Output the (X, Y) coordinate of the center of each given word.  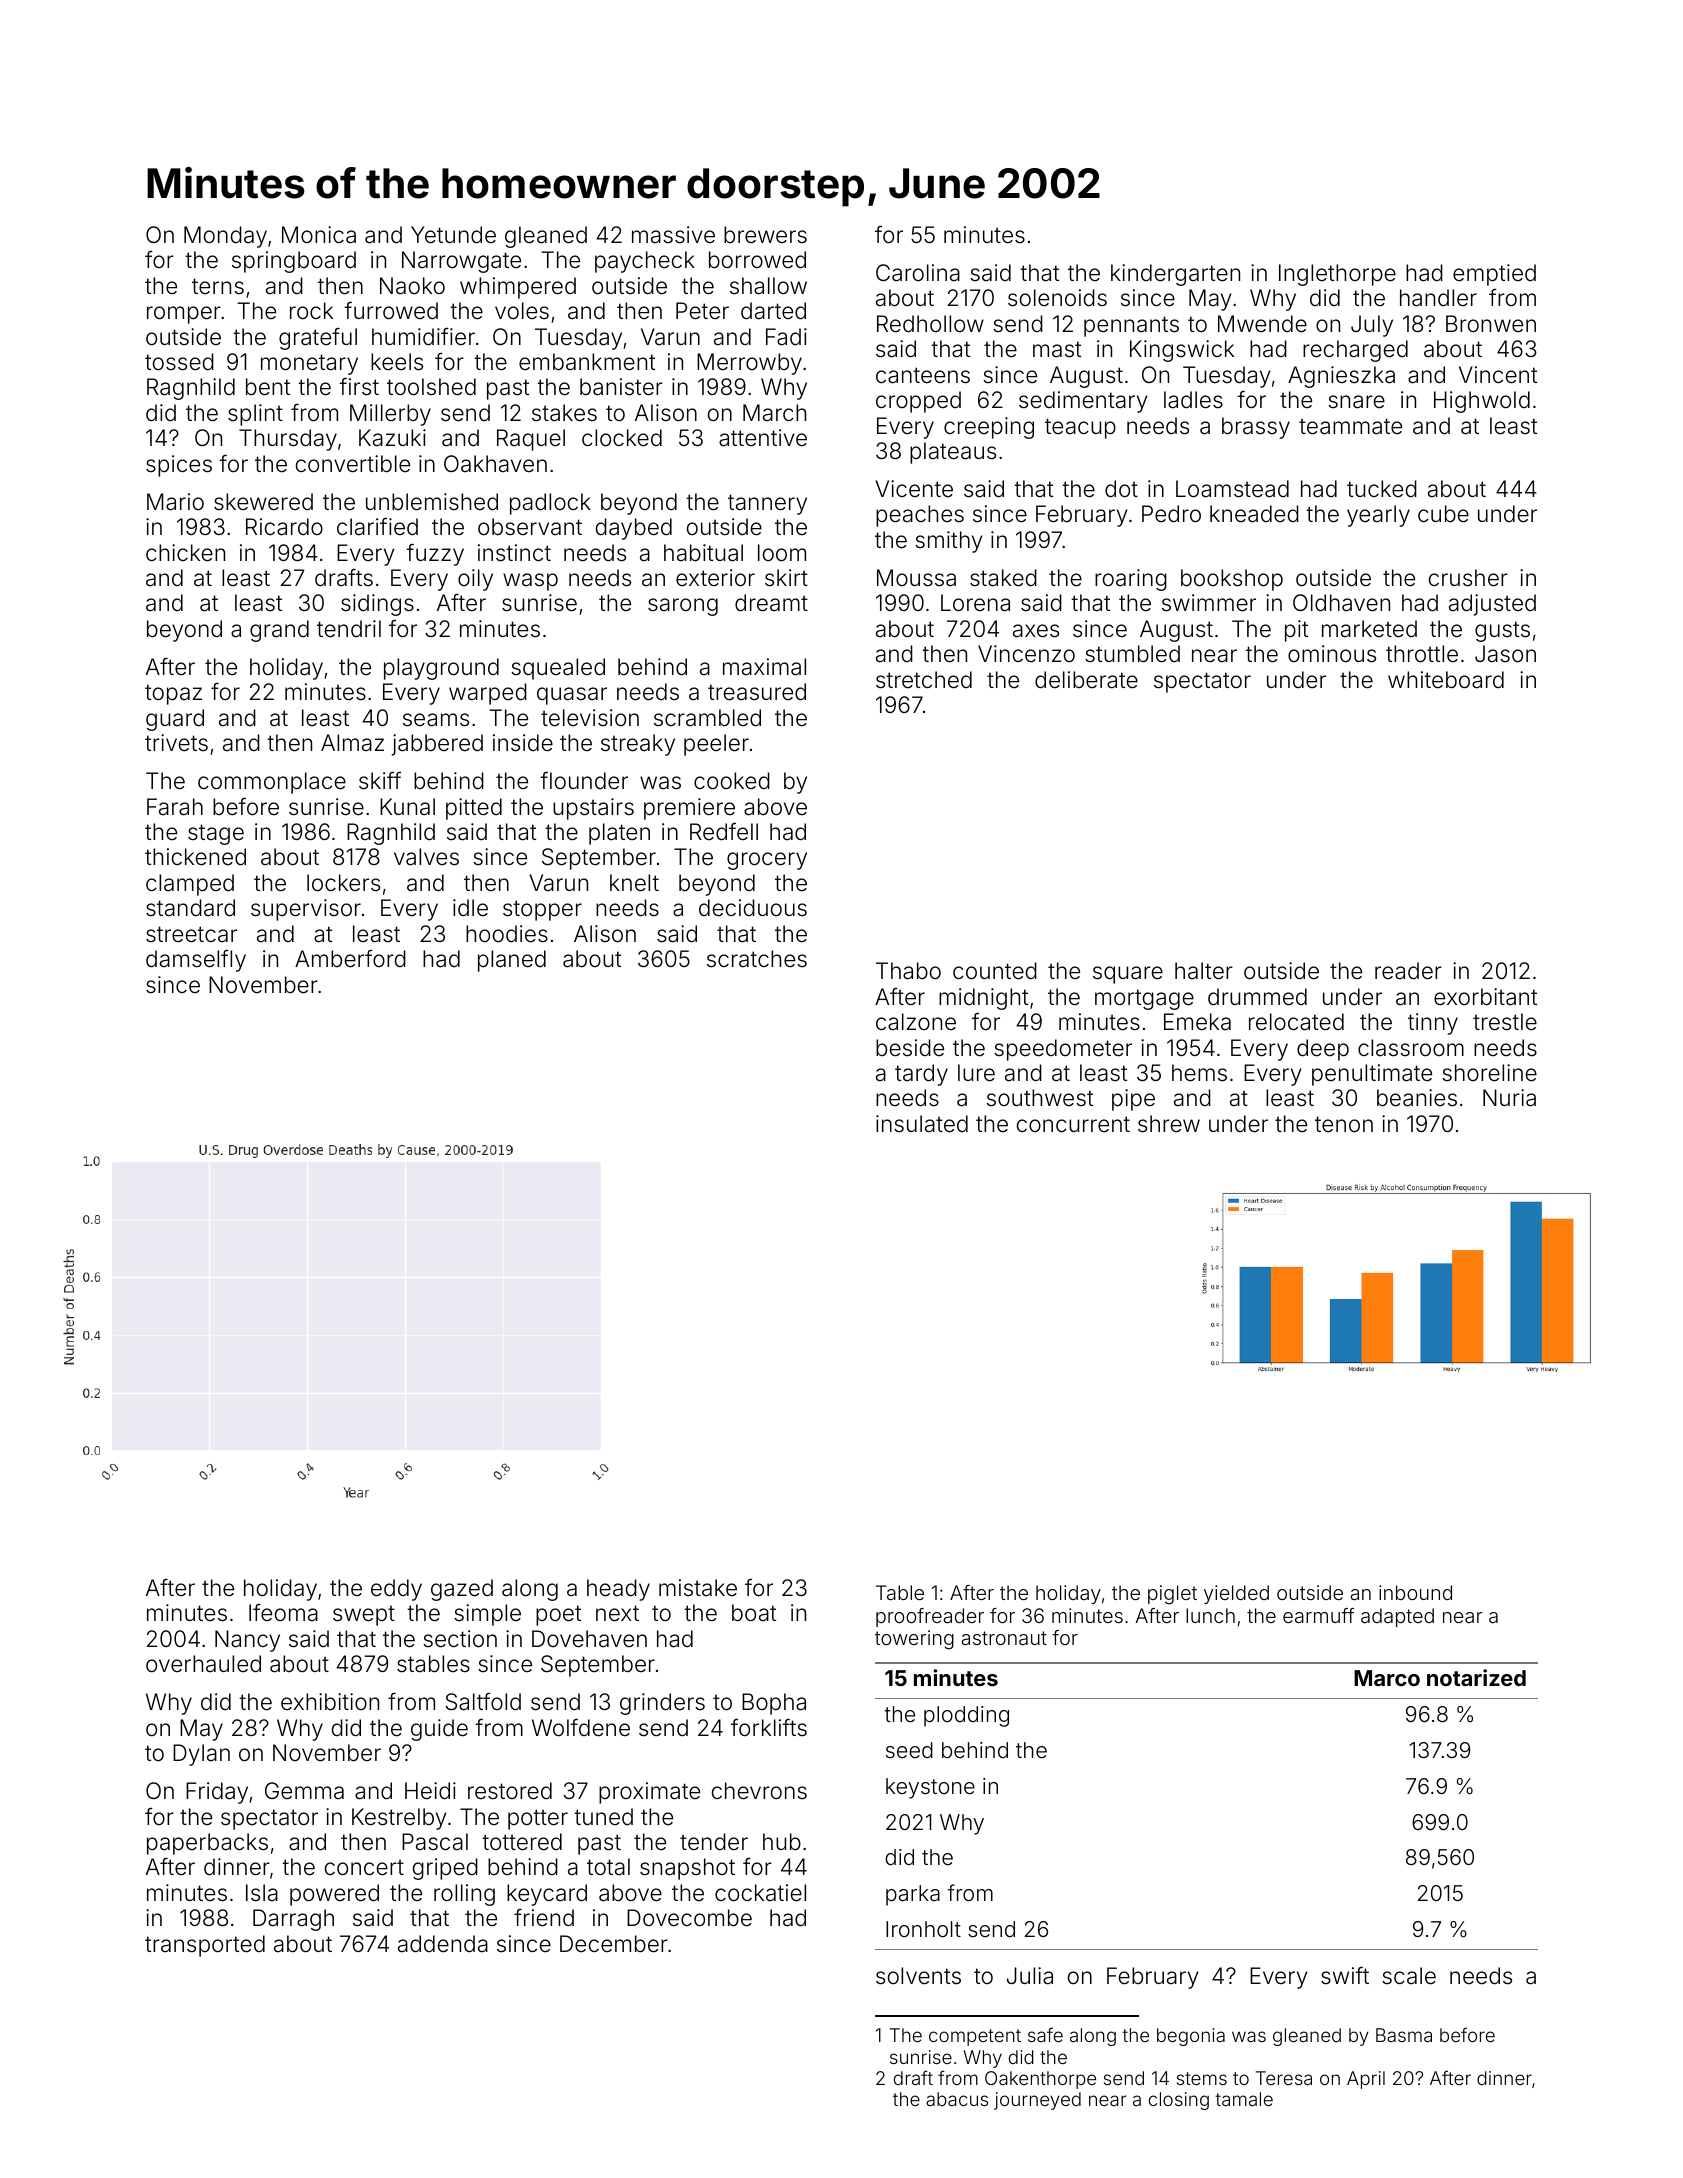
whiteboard (1446, 680)
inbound (1415, 1592)
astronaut (1004, 1638)
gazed (462, 1590)
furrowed (391, 310)
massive (673, 235)
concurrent (1073, 1124)
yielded (1236, 1594)
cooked (732, 781)
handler (1438, 298)
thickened (195, 857)
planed (512, 961)
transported (205, 1946)
